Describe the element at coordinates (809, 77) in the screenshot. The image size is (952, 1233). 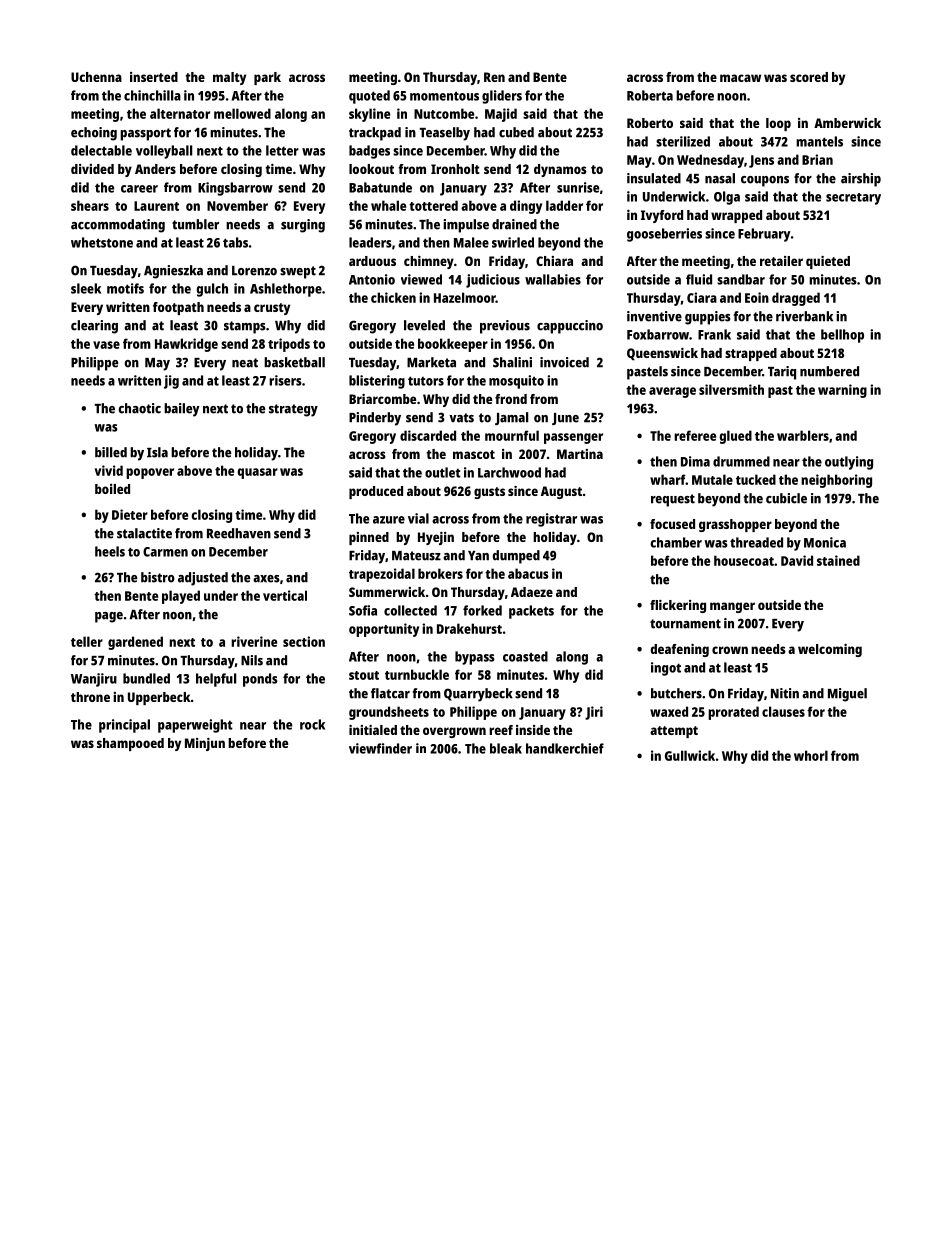
I see `scored` at that location.
